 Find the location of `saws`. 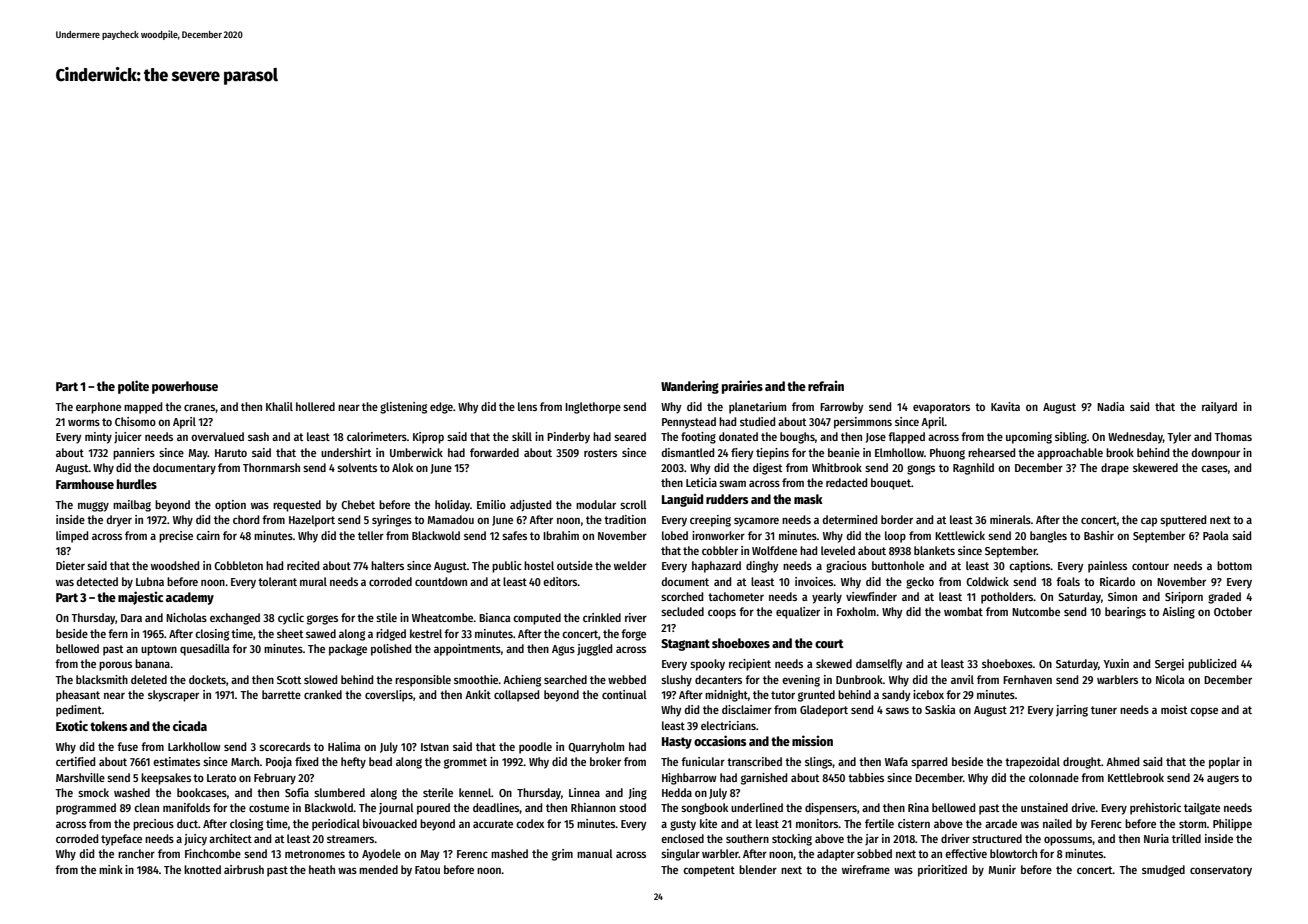

saws is located at coordinates (897, 710).
